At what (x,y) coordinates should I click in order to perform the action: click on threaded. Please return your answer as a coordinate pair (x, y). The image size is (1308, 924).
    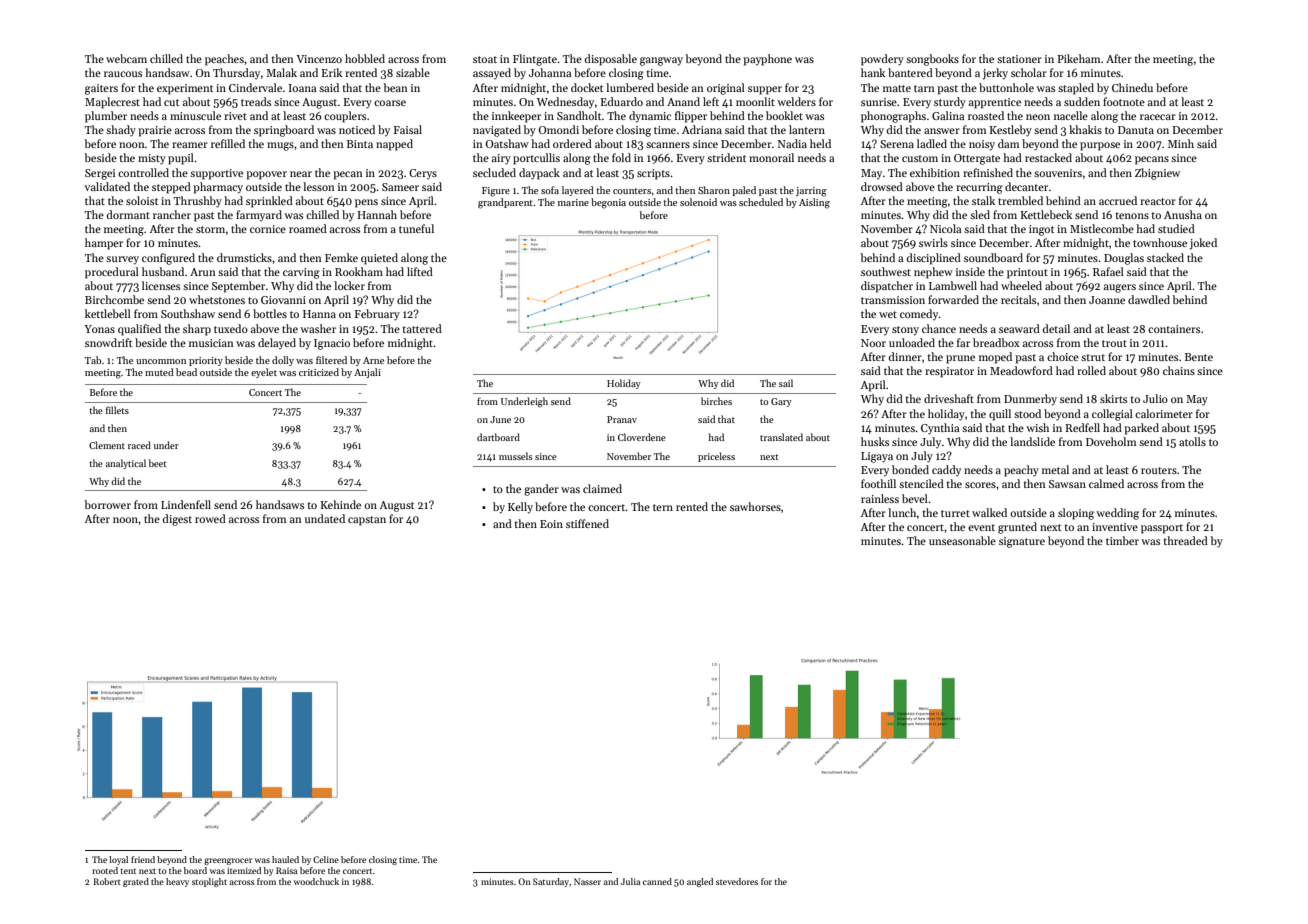
    Looking at the image, I should click on (1185, 540).
